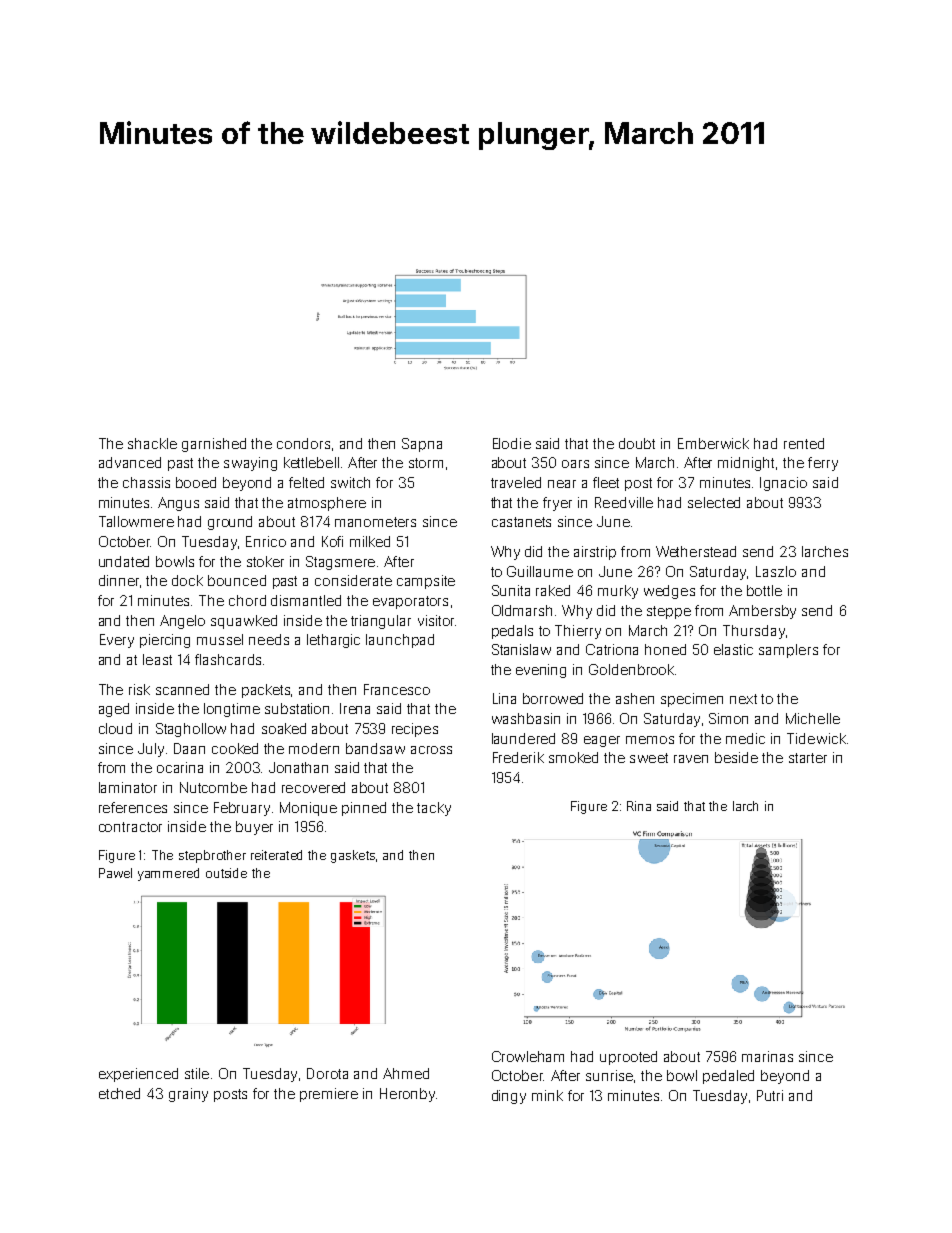  Describe the element at coordinates (157, 659) in the screenshot. I see `least` at that location.
